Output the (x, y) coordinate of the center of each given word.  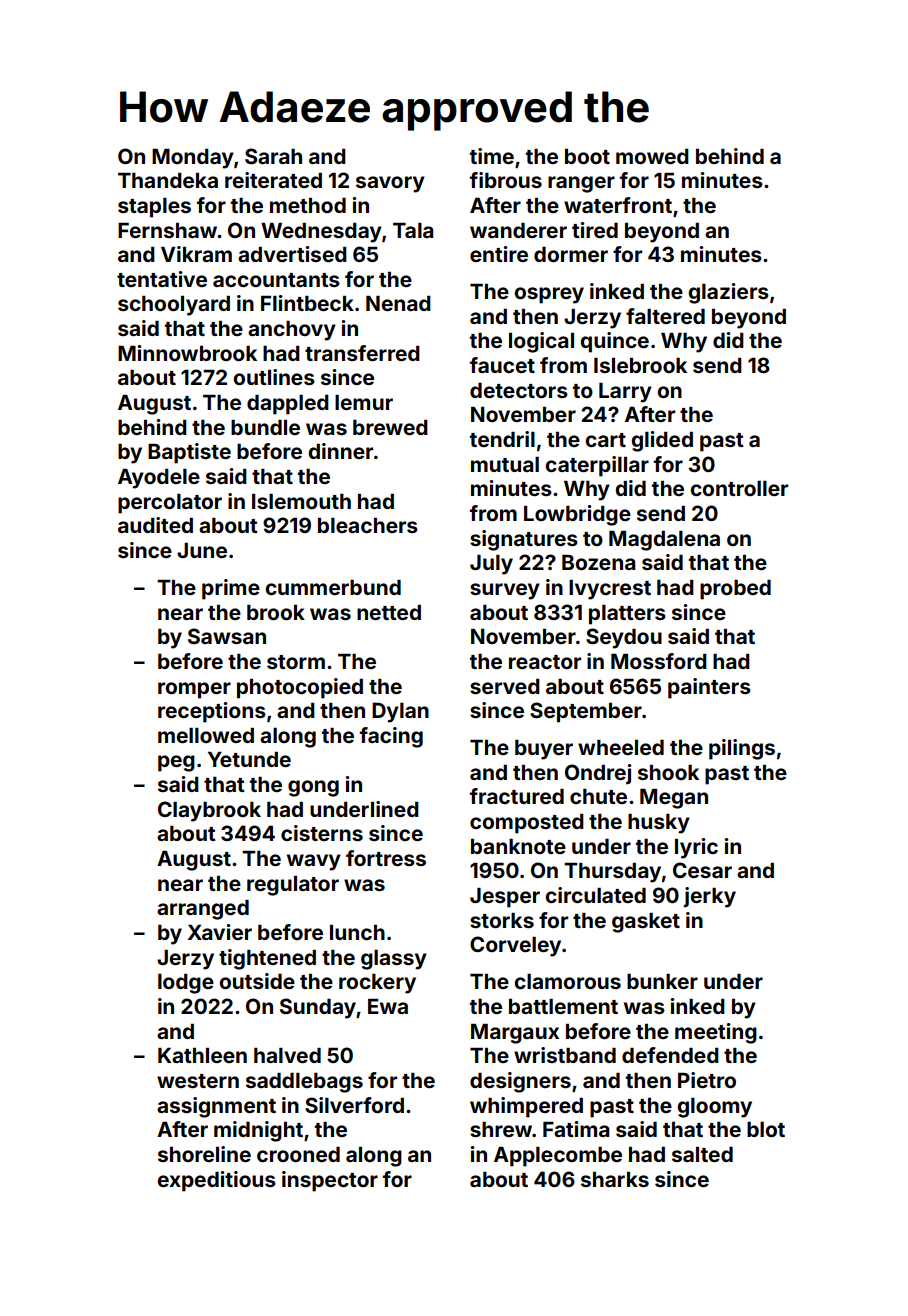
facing (391, 737)
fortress (386, 858)
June (202, 550)
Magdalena (664, 541)
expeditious (217, 1181)
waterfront (618, 205)
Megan (674, 799)
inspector (330, 1181)
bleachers (368, 525)
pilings (742, 749)
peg (176, 763)
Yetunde (249, 759)
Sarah (273, 156)
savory (390, 184)
